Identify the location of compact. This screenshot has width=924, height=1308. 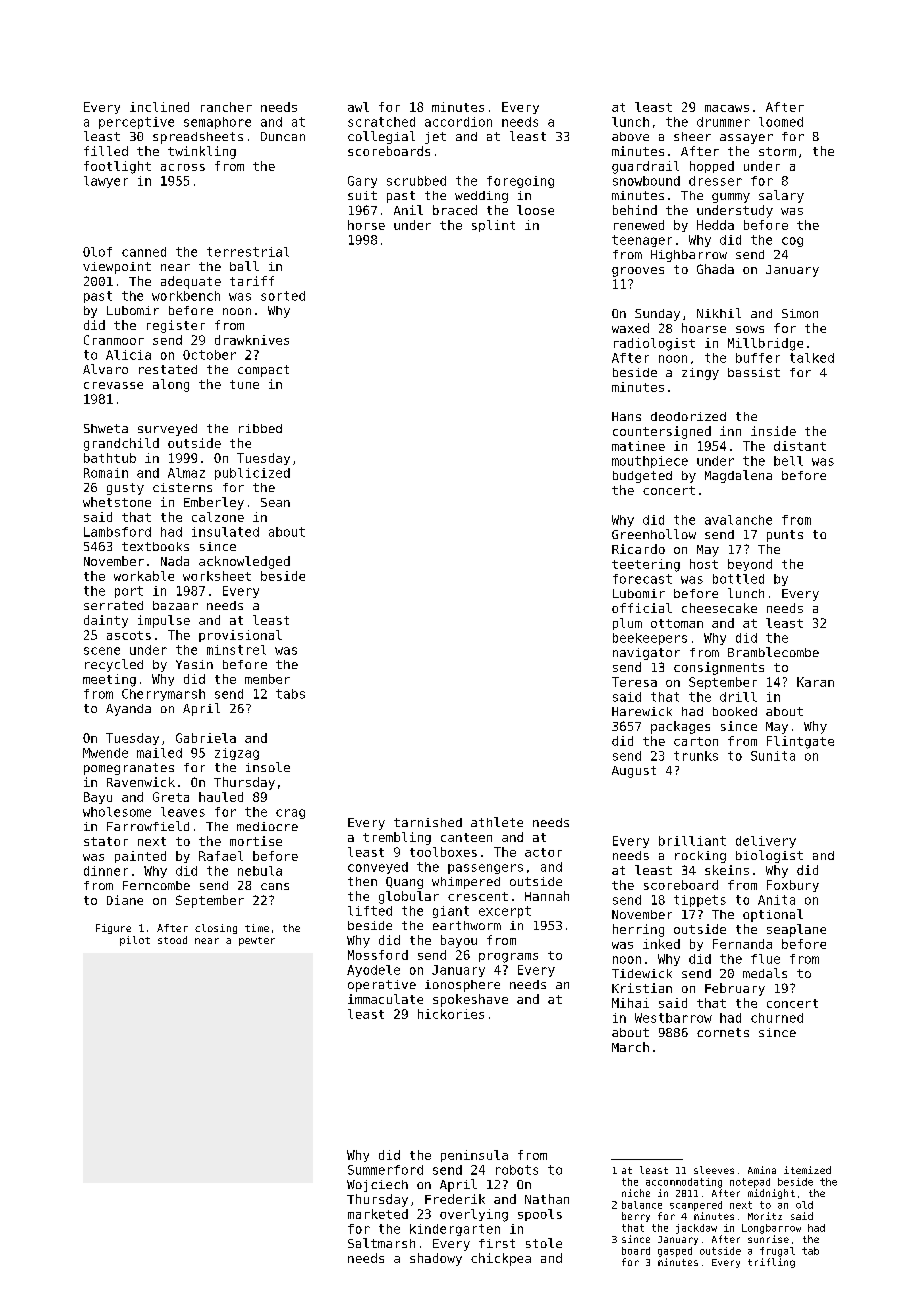
(263, 371).
